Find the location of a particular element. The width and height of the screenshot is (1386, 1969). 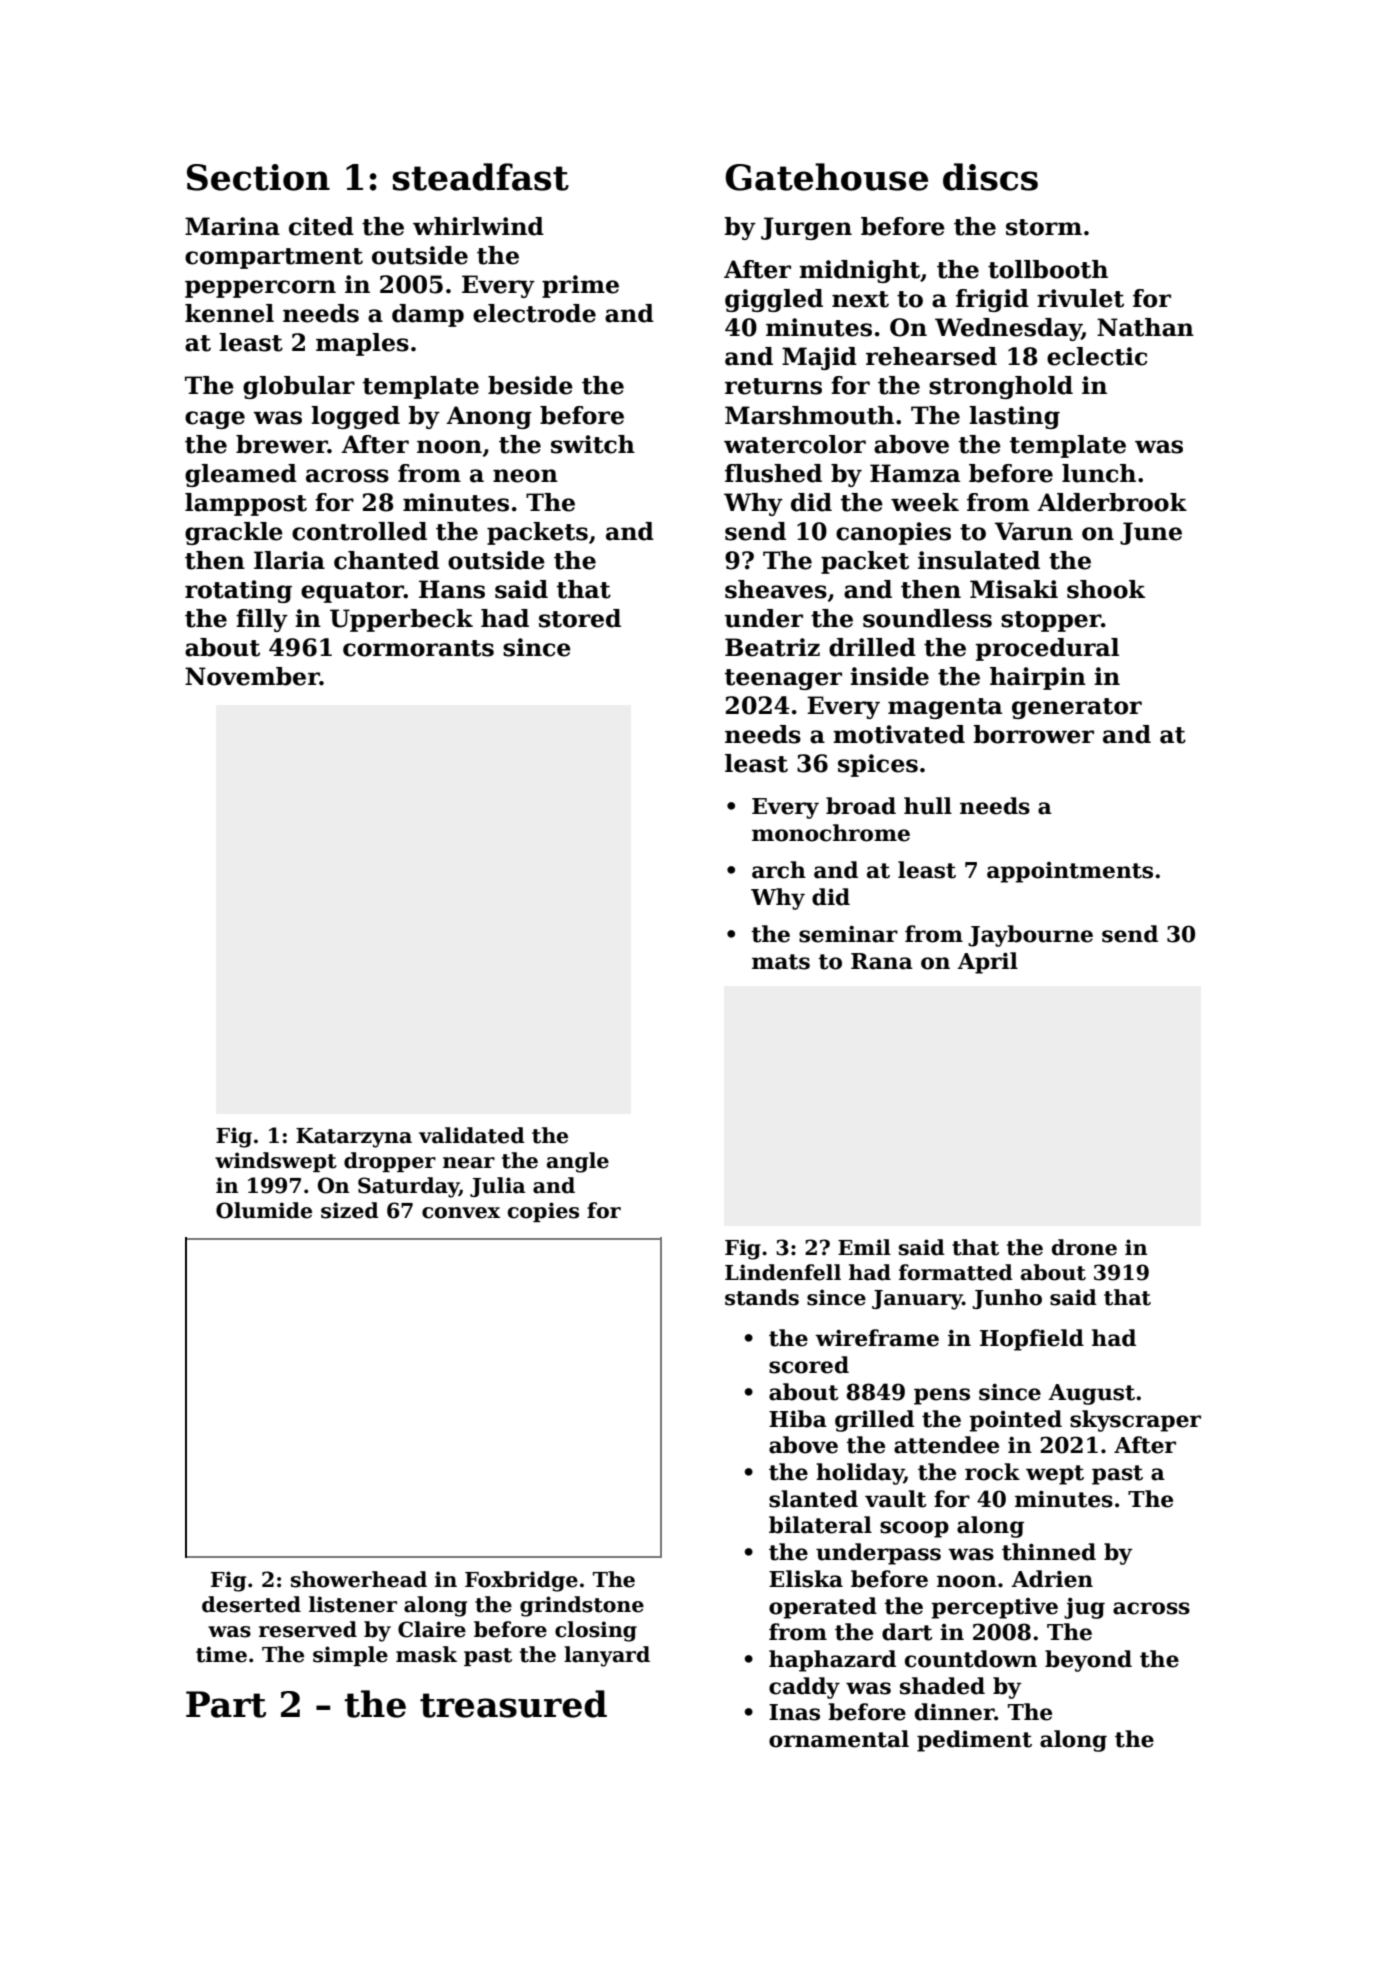

borrower is located at coordinates (1034, 734).
